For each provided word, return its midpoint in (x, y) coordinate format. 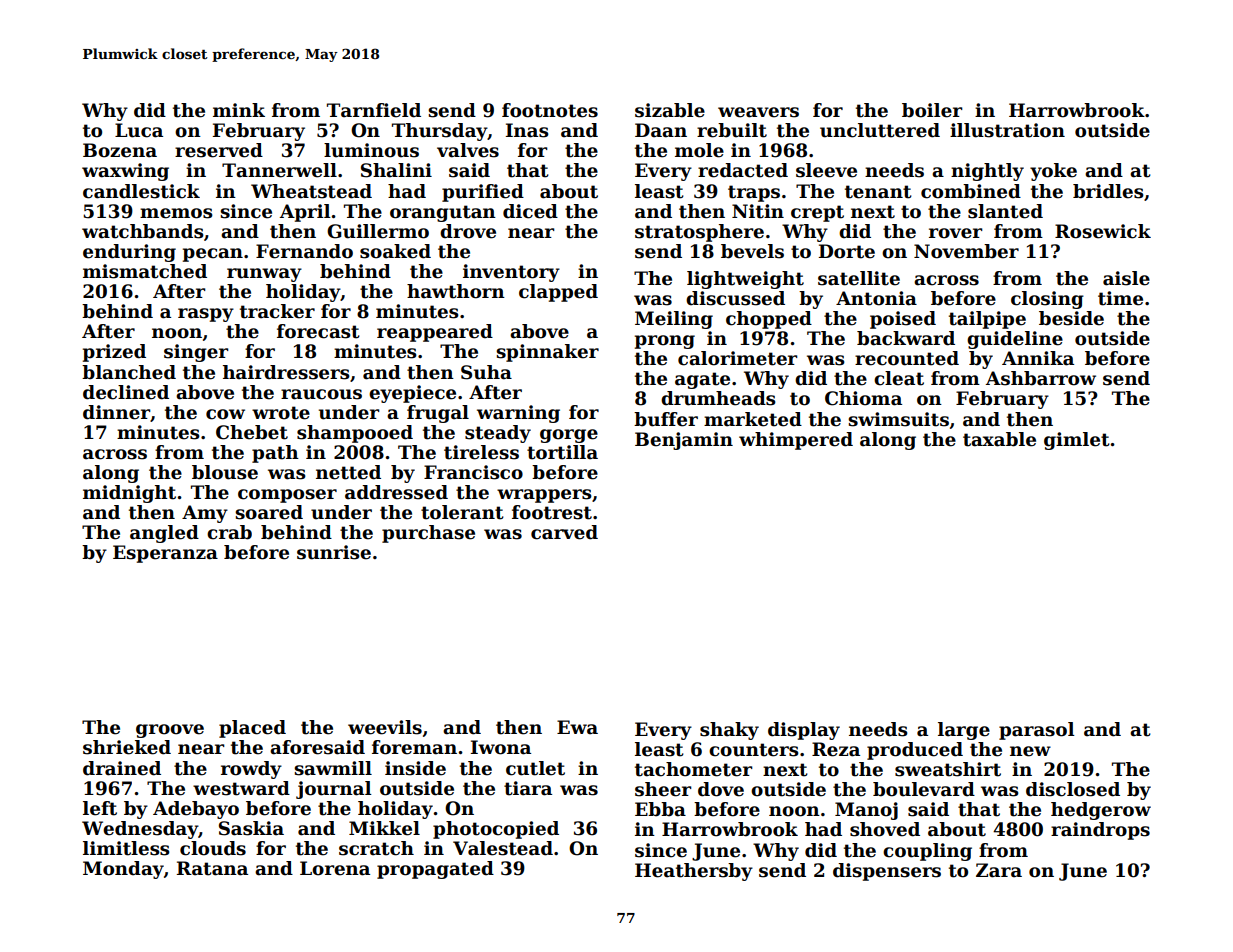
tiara (528, 788)
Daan (661, 130)
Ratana (212, 868)
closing (1047, 300)
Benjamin (684, 441)
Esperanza (165, 554)
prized (114, 353)
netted (348, 472)
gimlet (1077, 441)
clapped (558, 293)
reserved (219, 150)
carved (564, 532)
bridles (1108, 191)
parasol (1037, 731)
